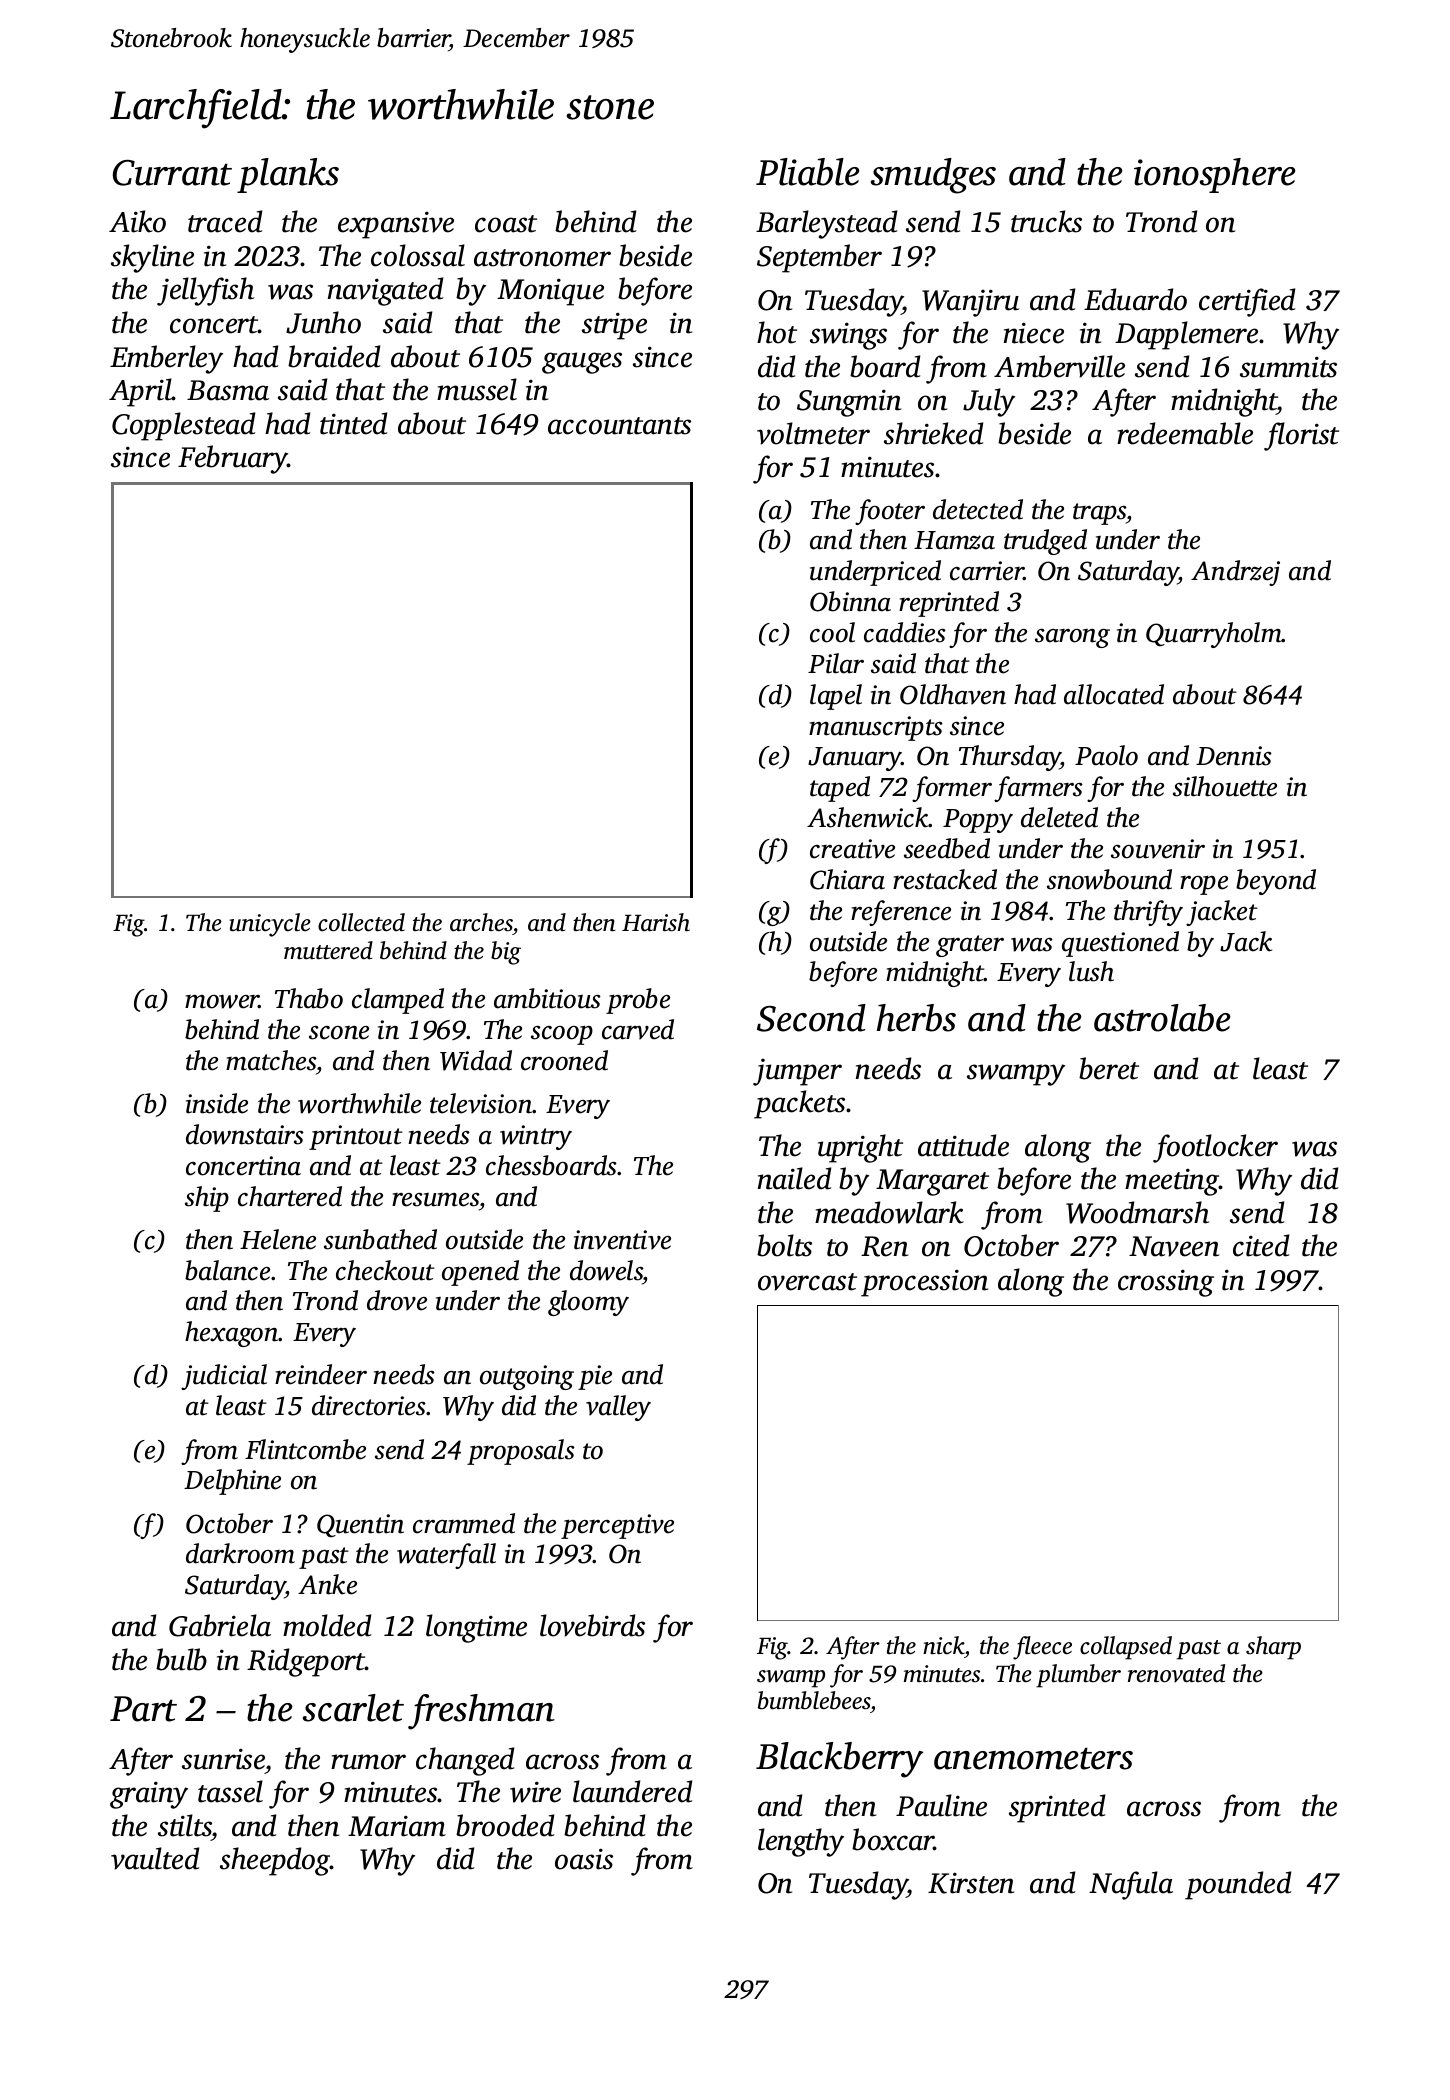  What do you see at coordinates (840, 789) in the page?
I see `taped` at bounding box center [840, 789].
